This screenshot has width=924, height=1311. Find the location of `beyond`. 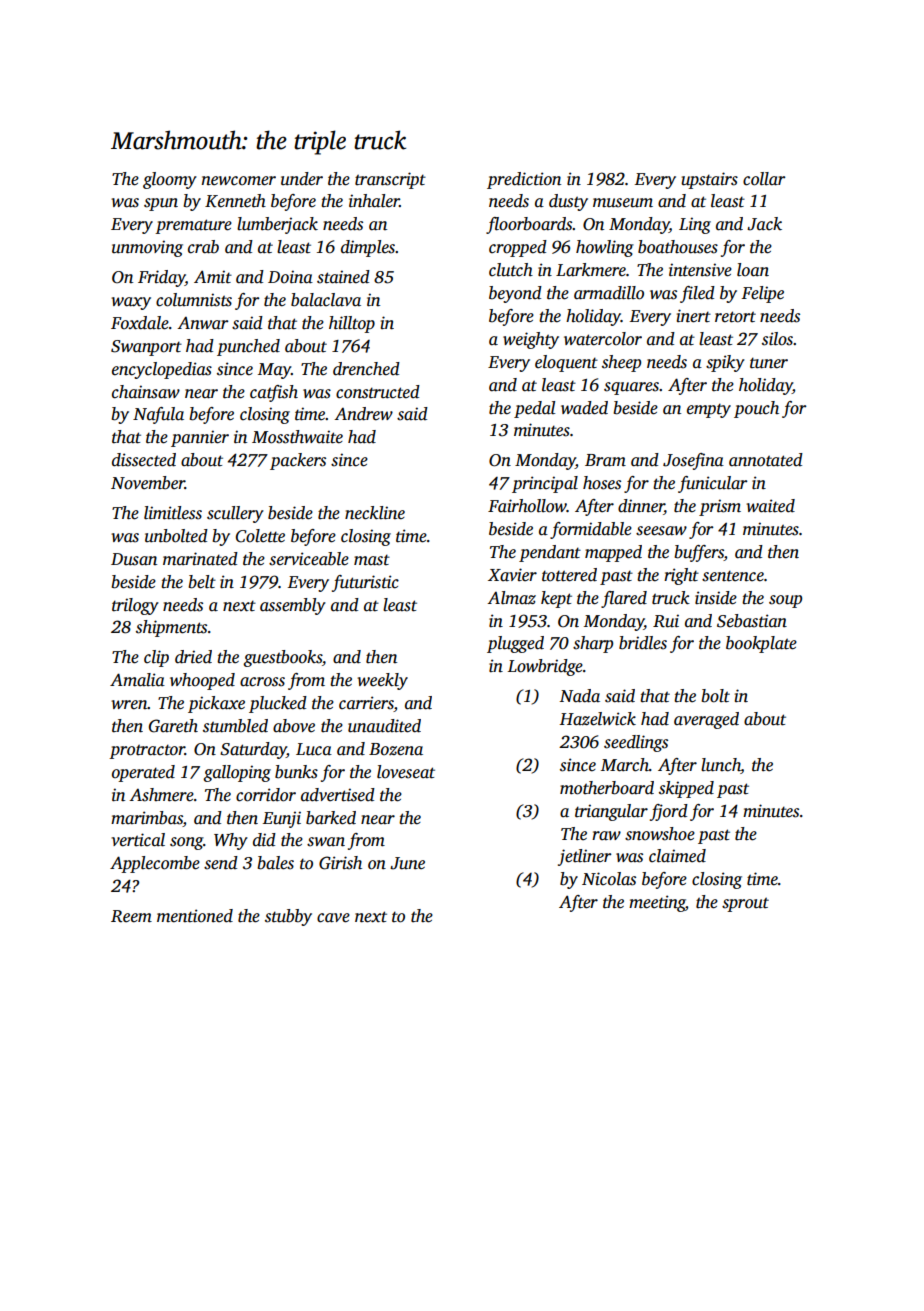

beyond is located at coordinates (515, 294).
